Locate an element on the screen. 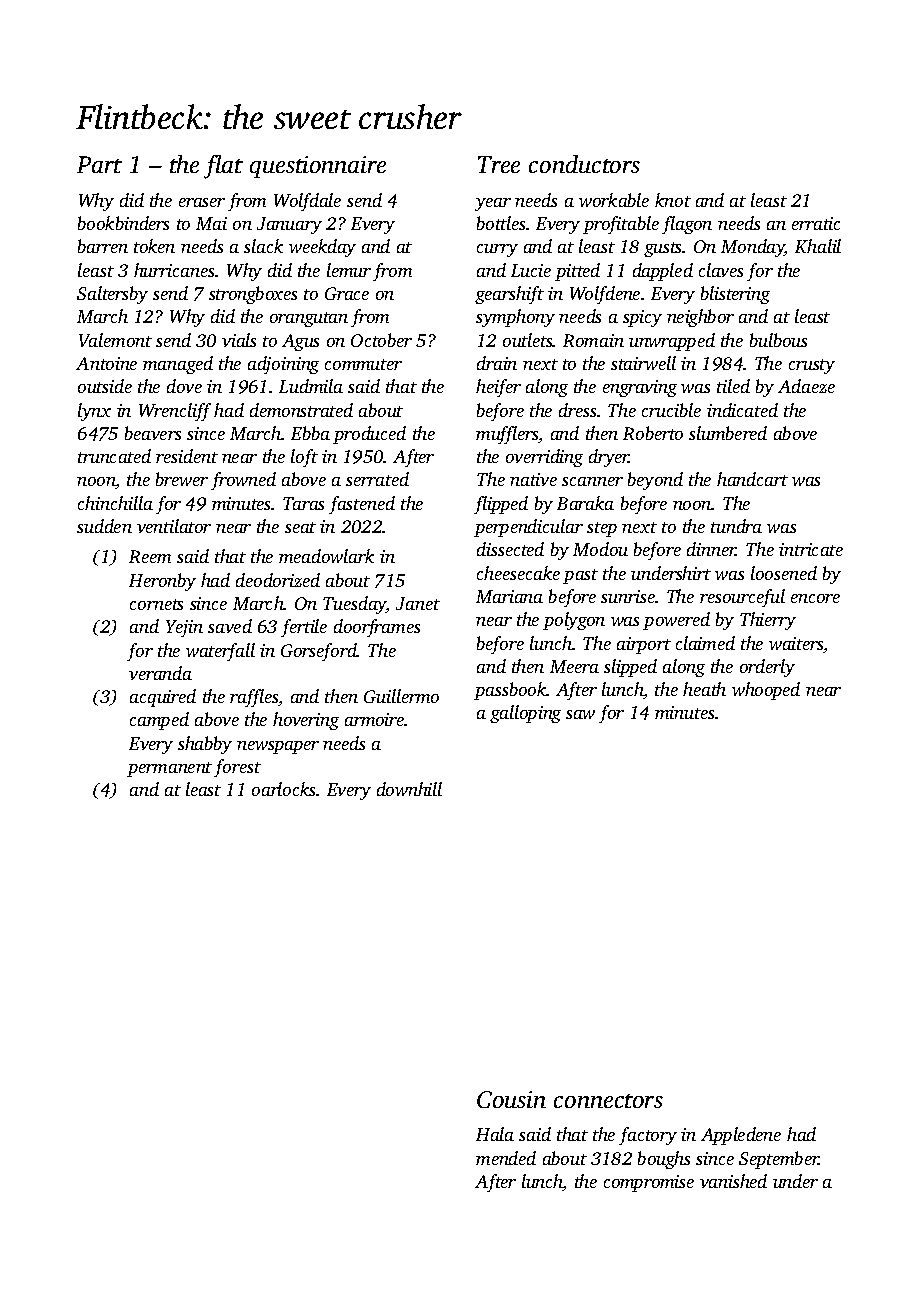  downhill is located at coordinates (409, 789).
